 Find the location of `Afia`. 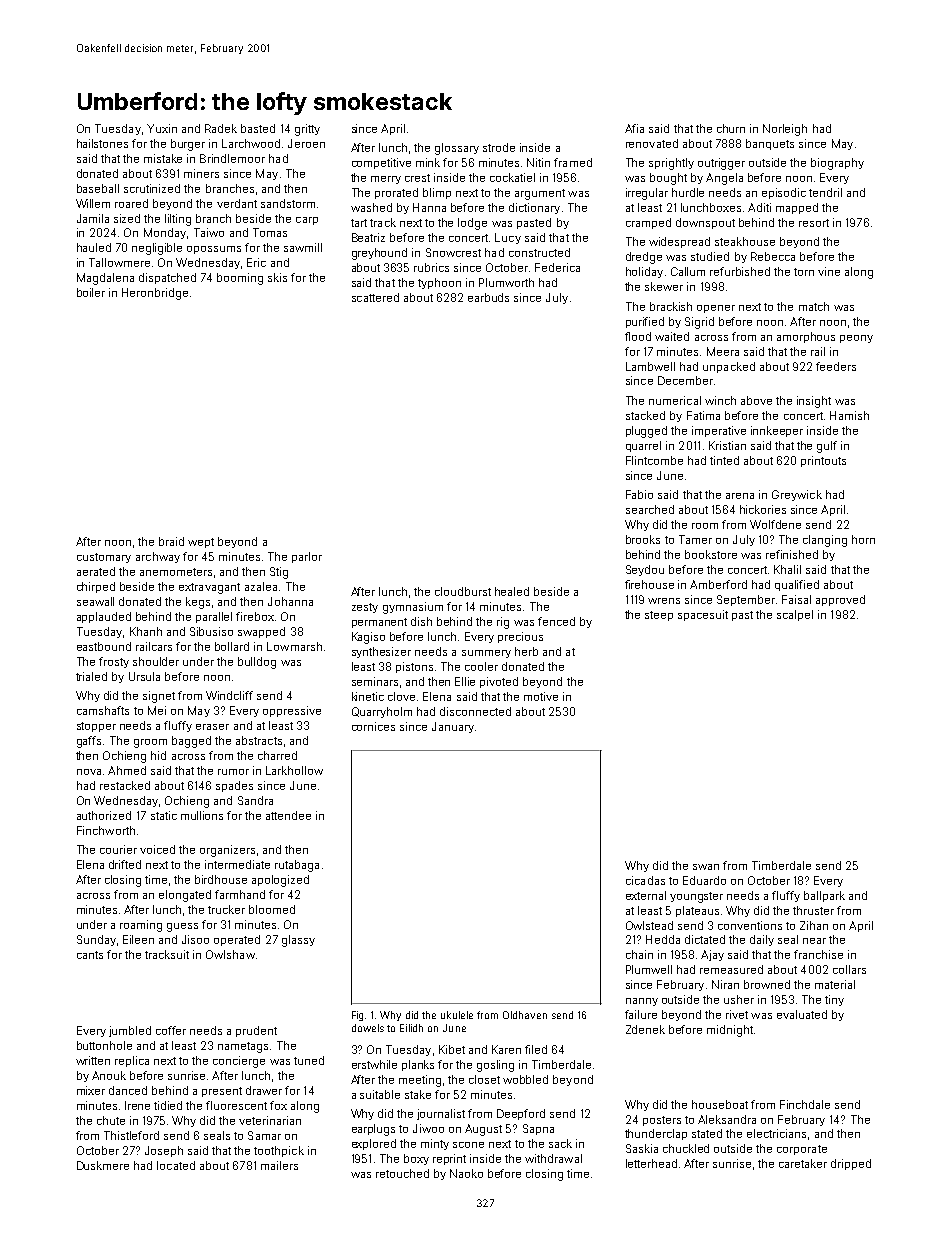

Afia is located at coordinates (634, 128).
